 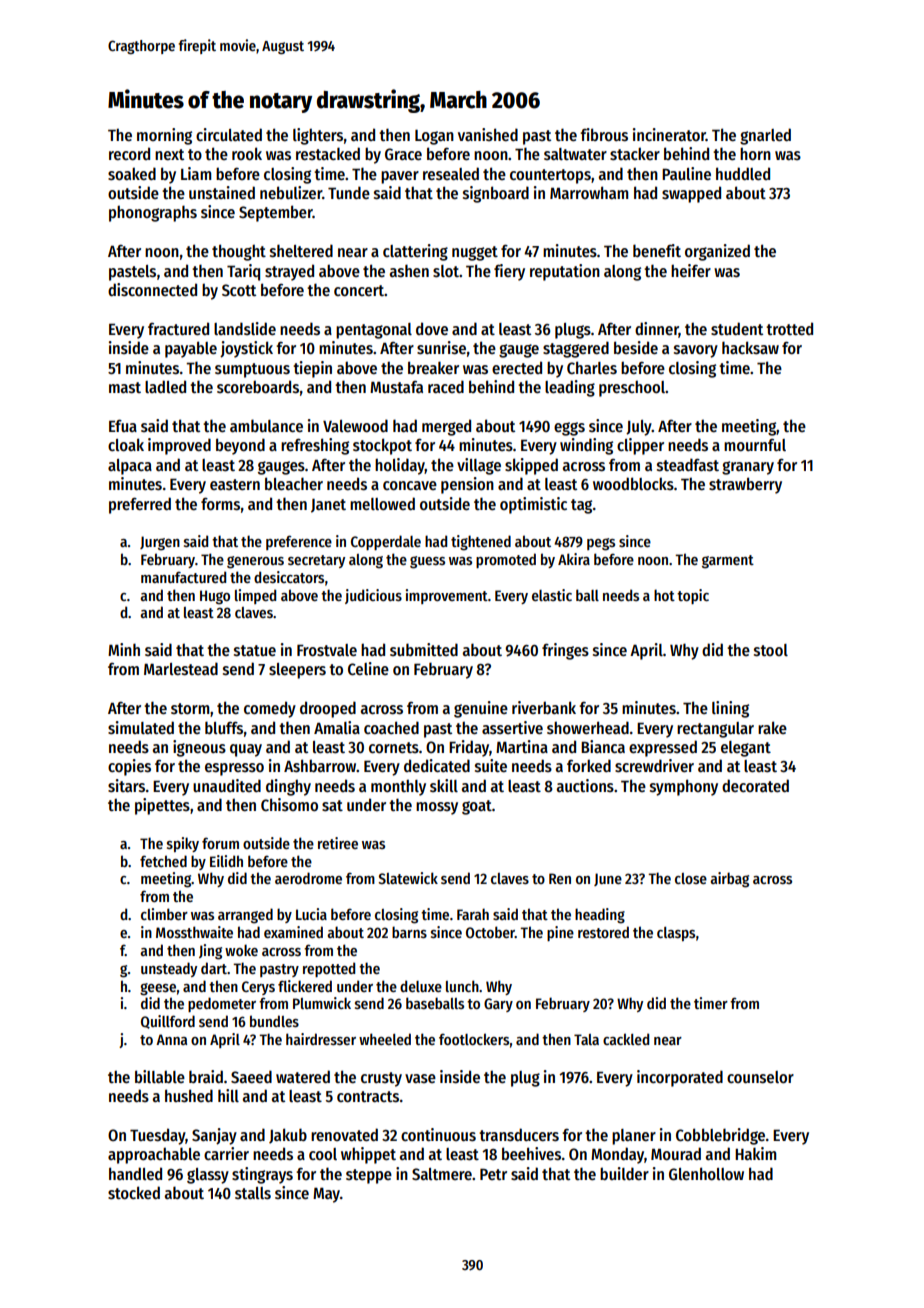 What do you see at coordinates (565, 651) in the screenshot?
I see `fringes` at bounding box center [565, 651].
